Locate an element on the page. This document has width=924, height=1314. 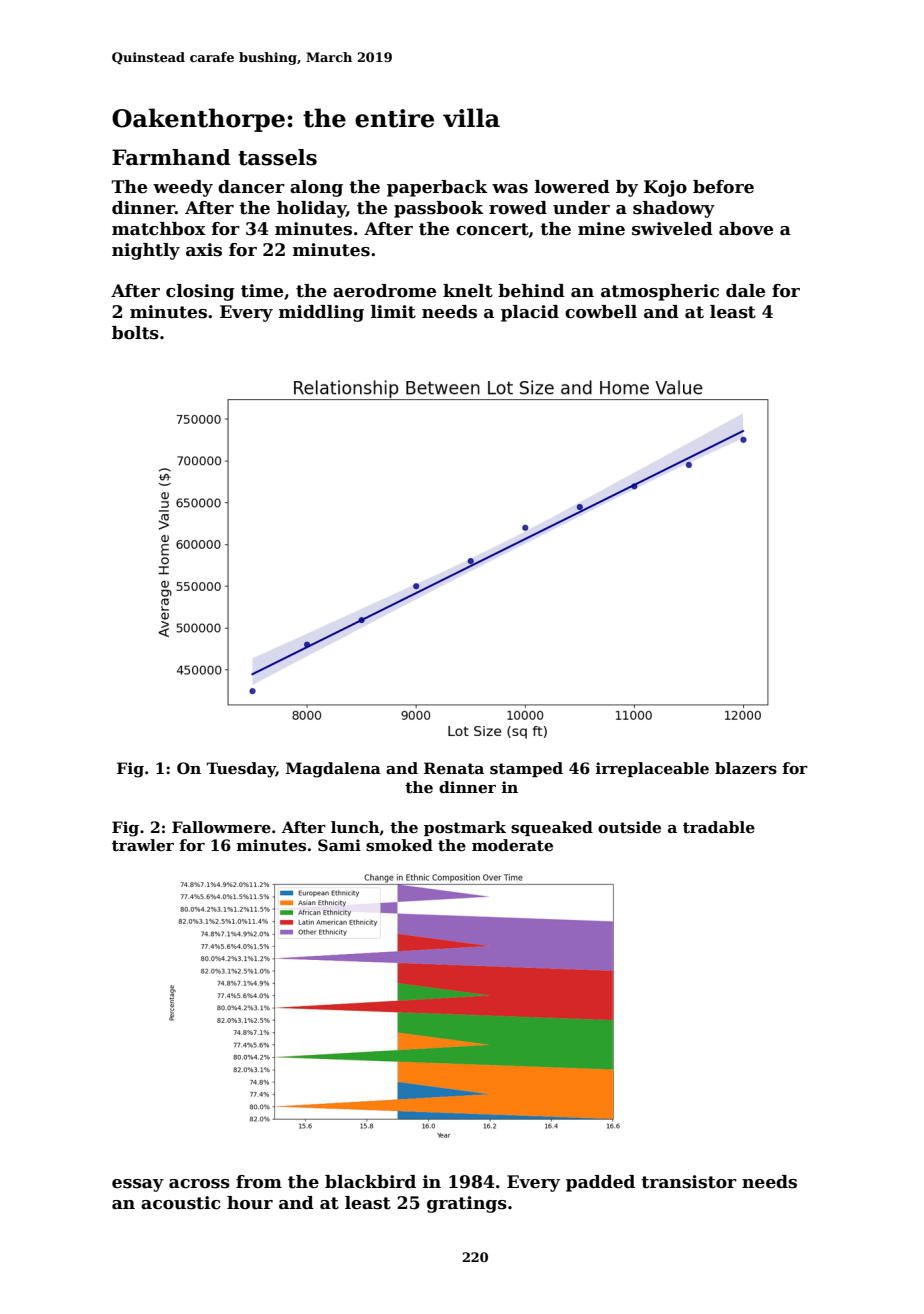
outside is located at coordinates (629, 827).
